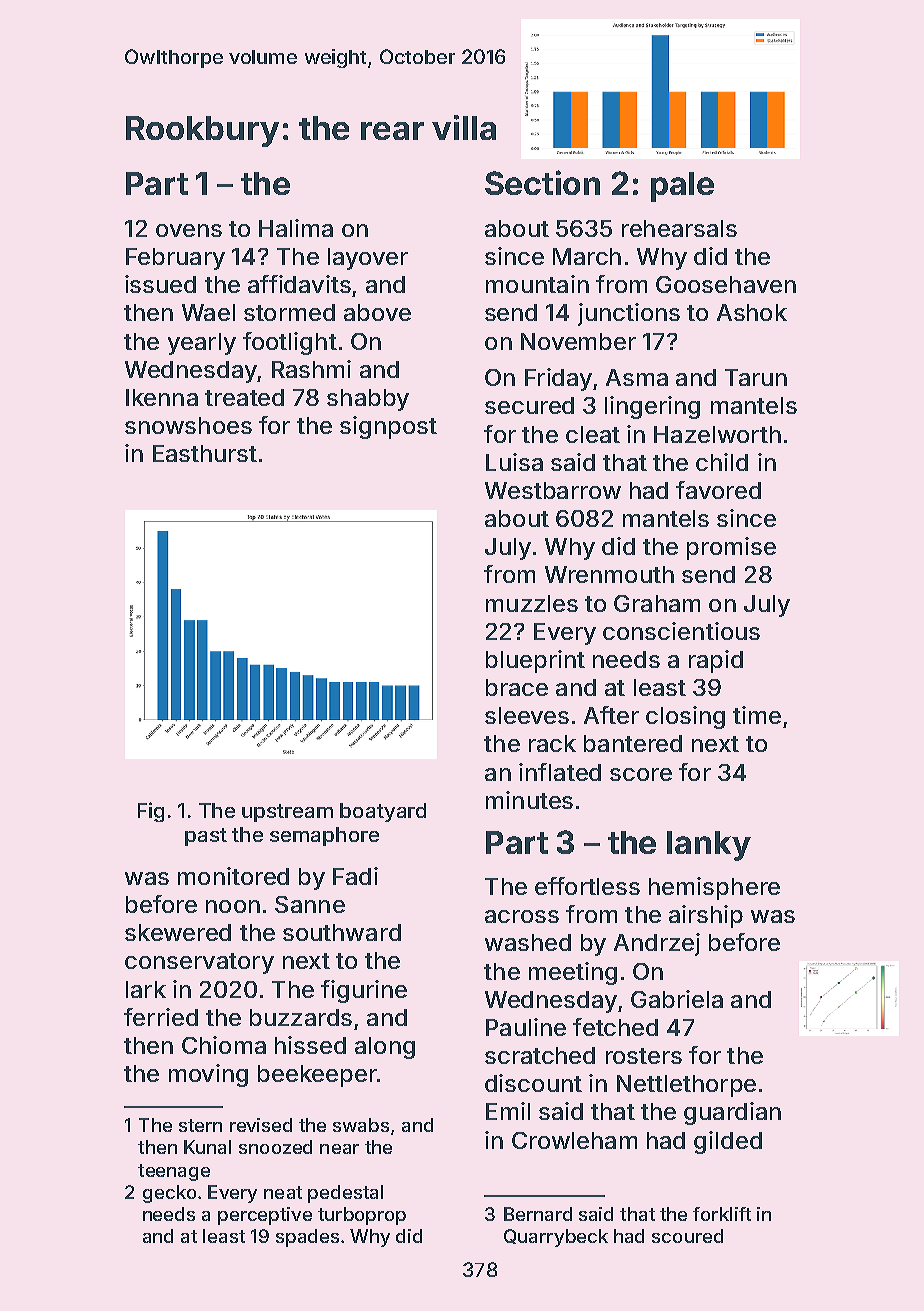 Image resolution: width=924 pixels, height=1311 pixels. What do you see at coordinates (726, 284) in the page?
I see `Goosehaven` at bounding box center [726, 284].
